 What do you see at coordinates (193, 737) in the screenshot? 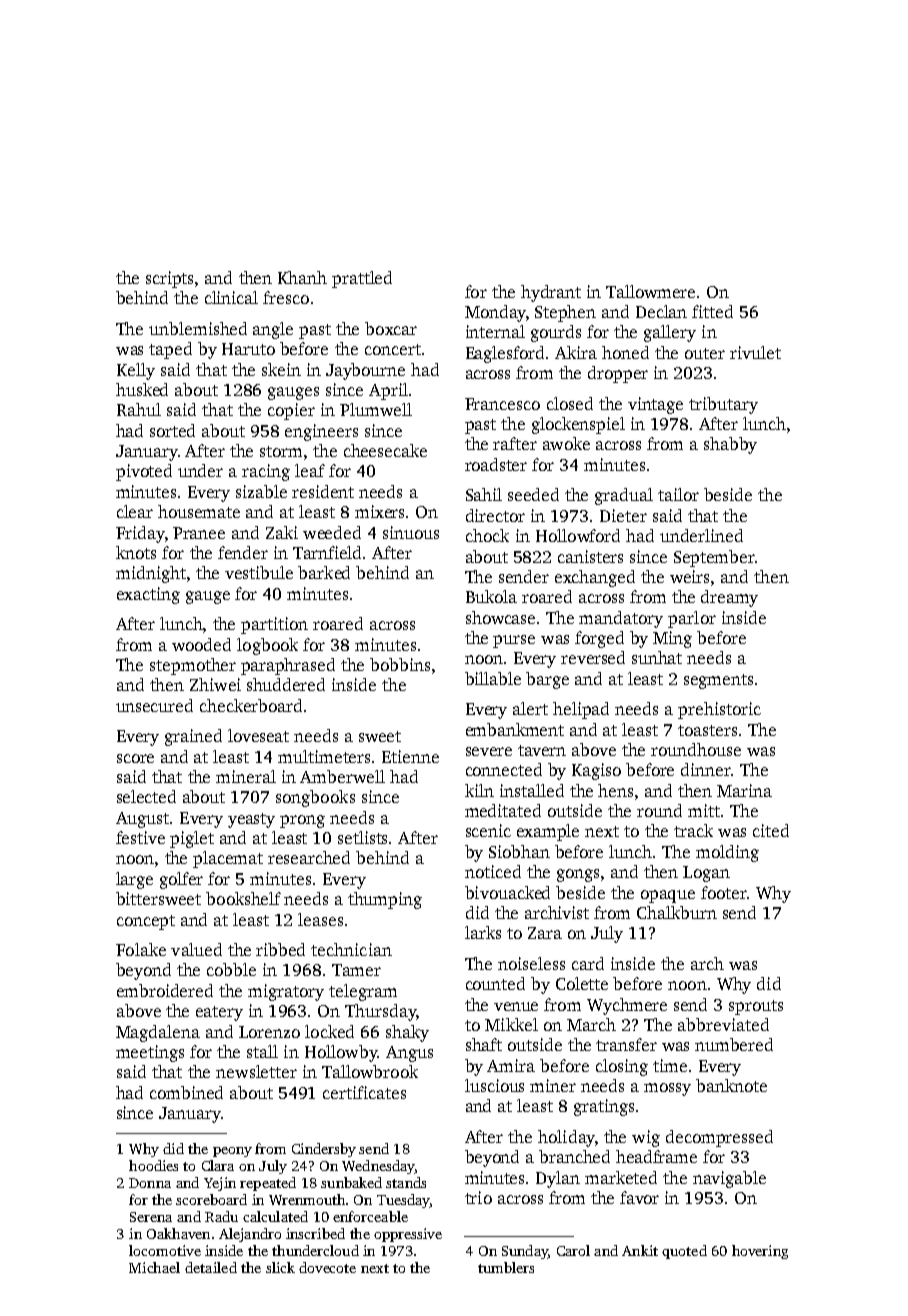
I see `grained` at bounding box center [193, 737].
